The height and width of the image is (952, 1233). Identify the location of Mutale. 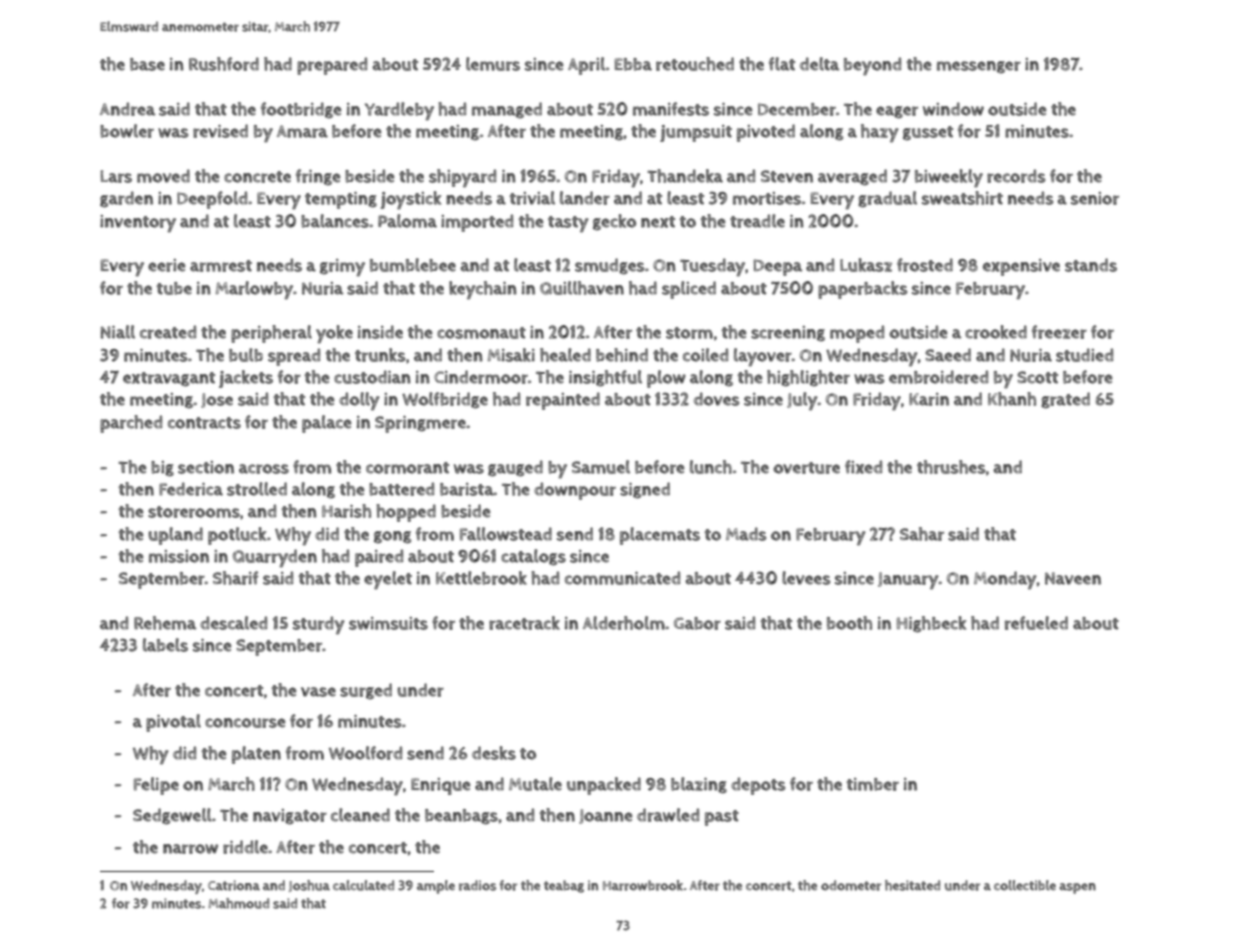
(535, 784).
